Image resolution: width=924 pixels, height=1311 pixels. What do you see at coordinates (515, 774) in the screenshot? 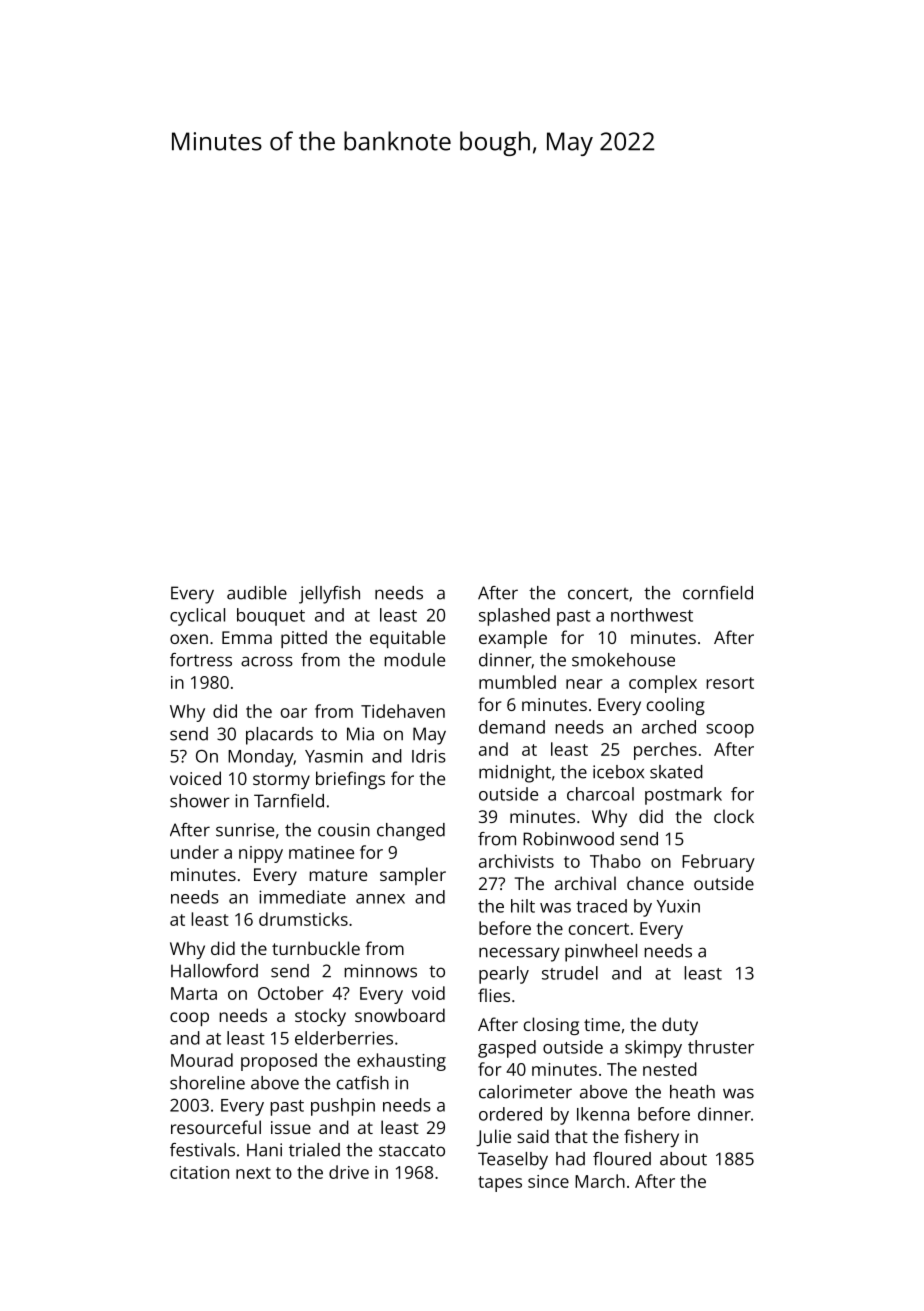
I see `midnight` at bounding box center [515, 774].
